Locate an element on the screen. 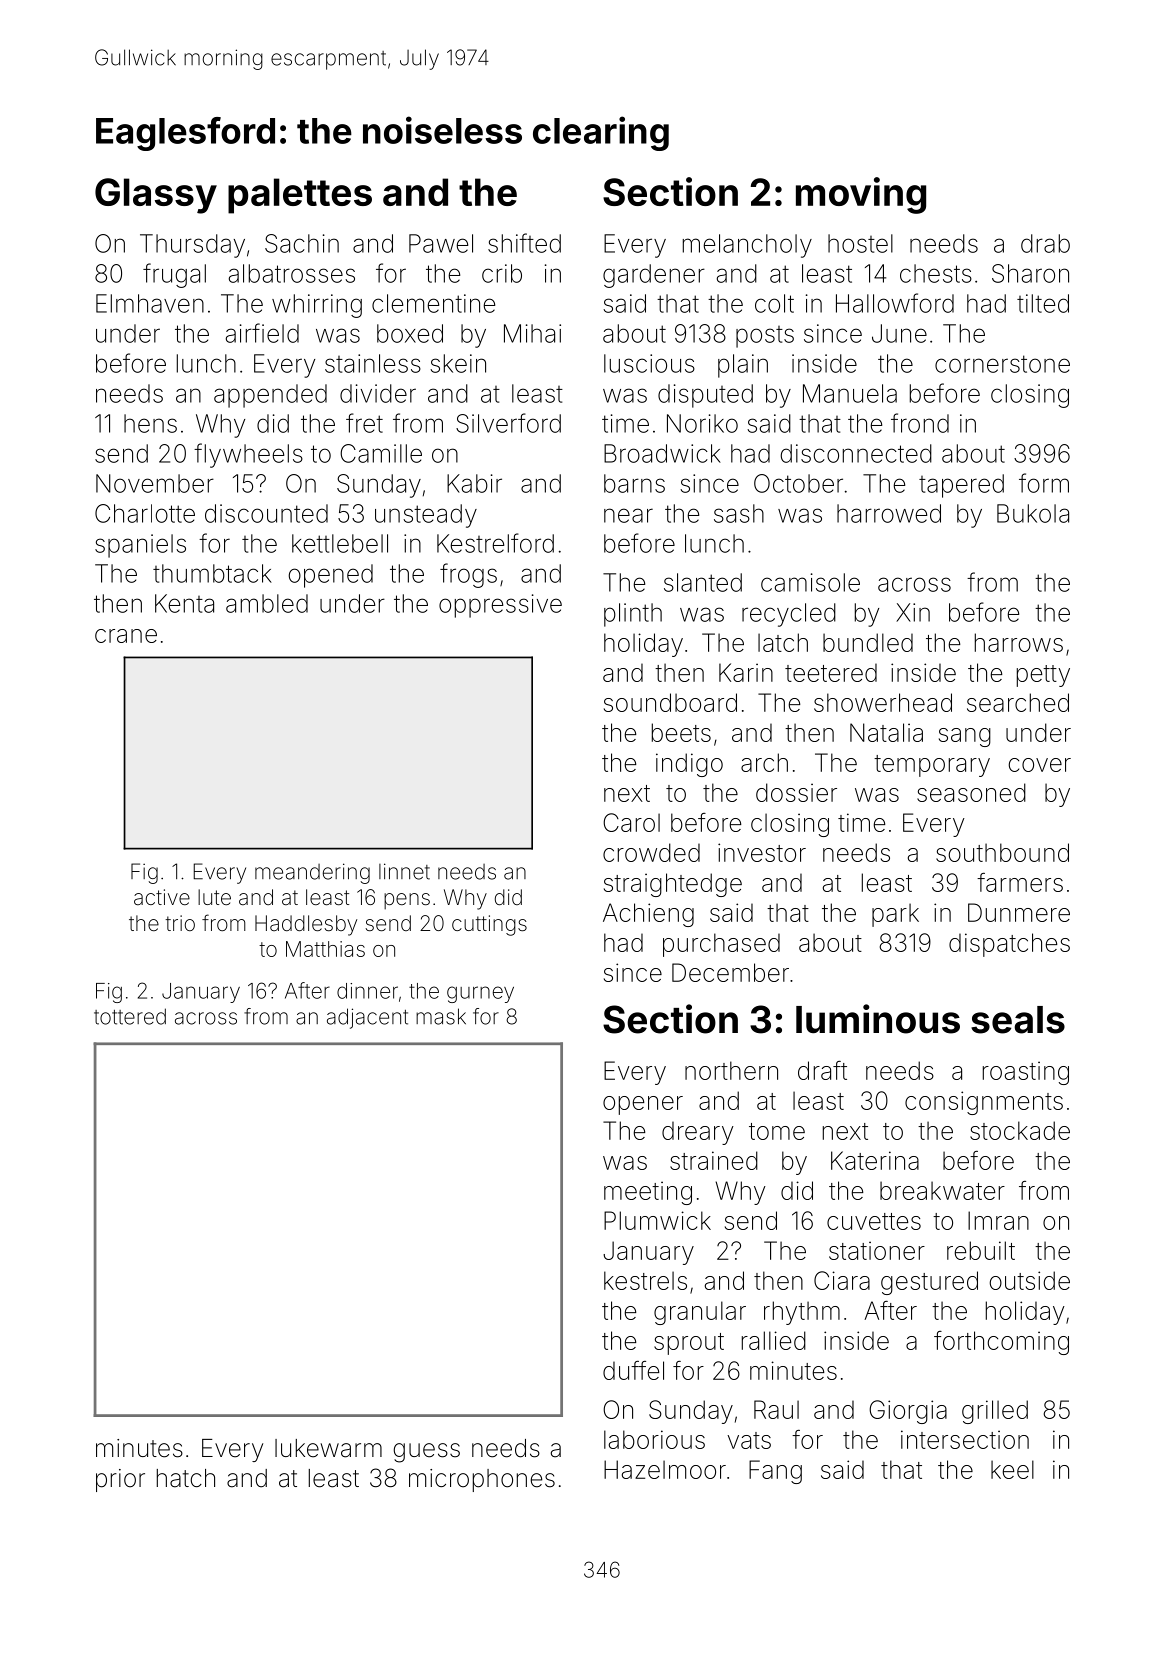 The height and width of the screenshot is (1654, 1165). prior is located at coordinates (120, 1480).
